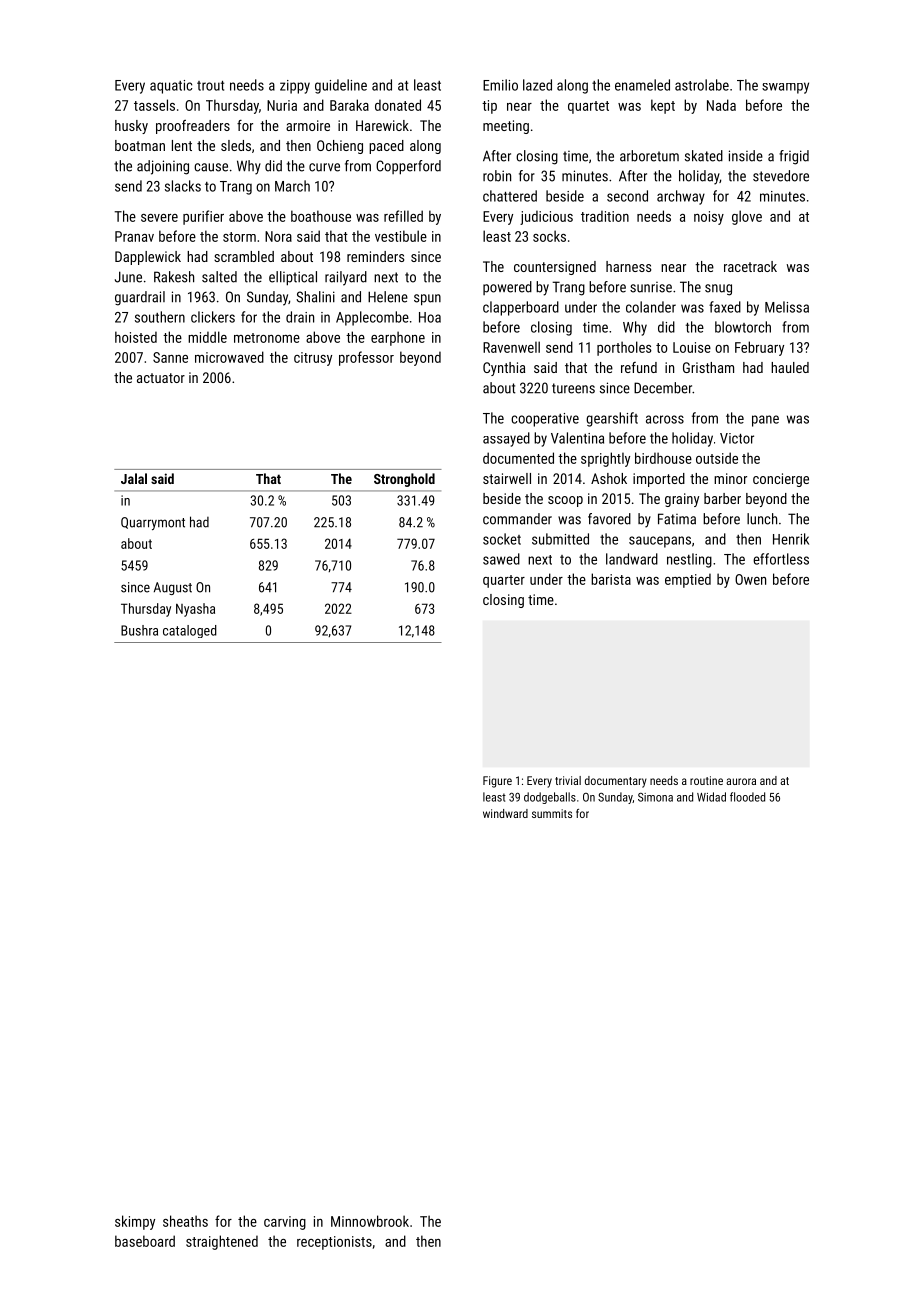  Describe the element at coordinates (791, 539) in the screenshot. I see `Henrik` at that location.
